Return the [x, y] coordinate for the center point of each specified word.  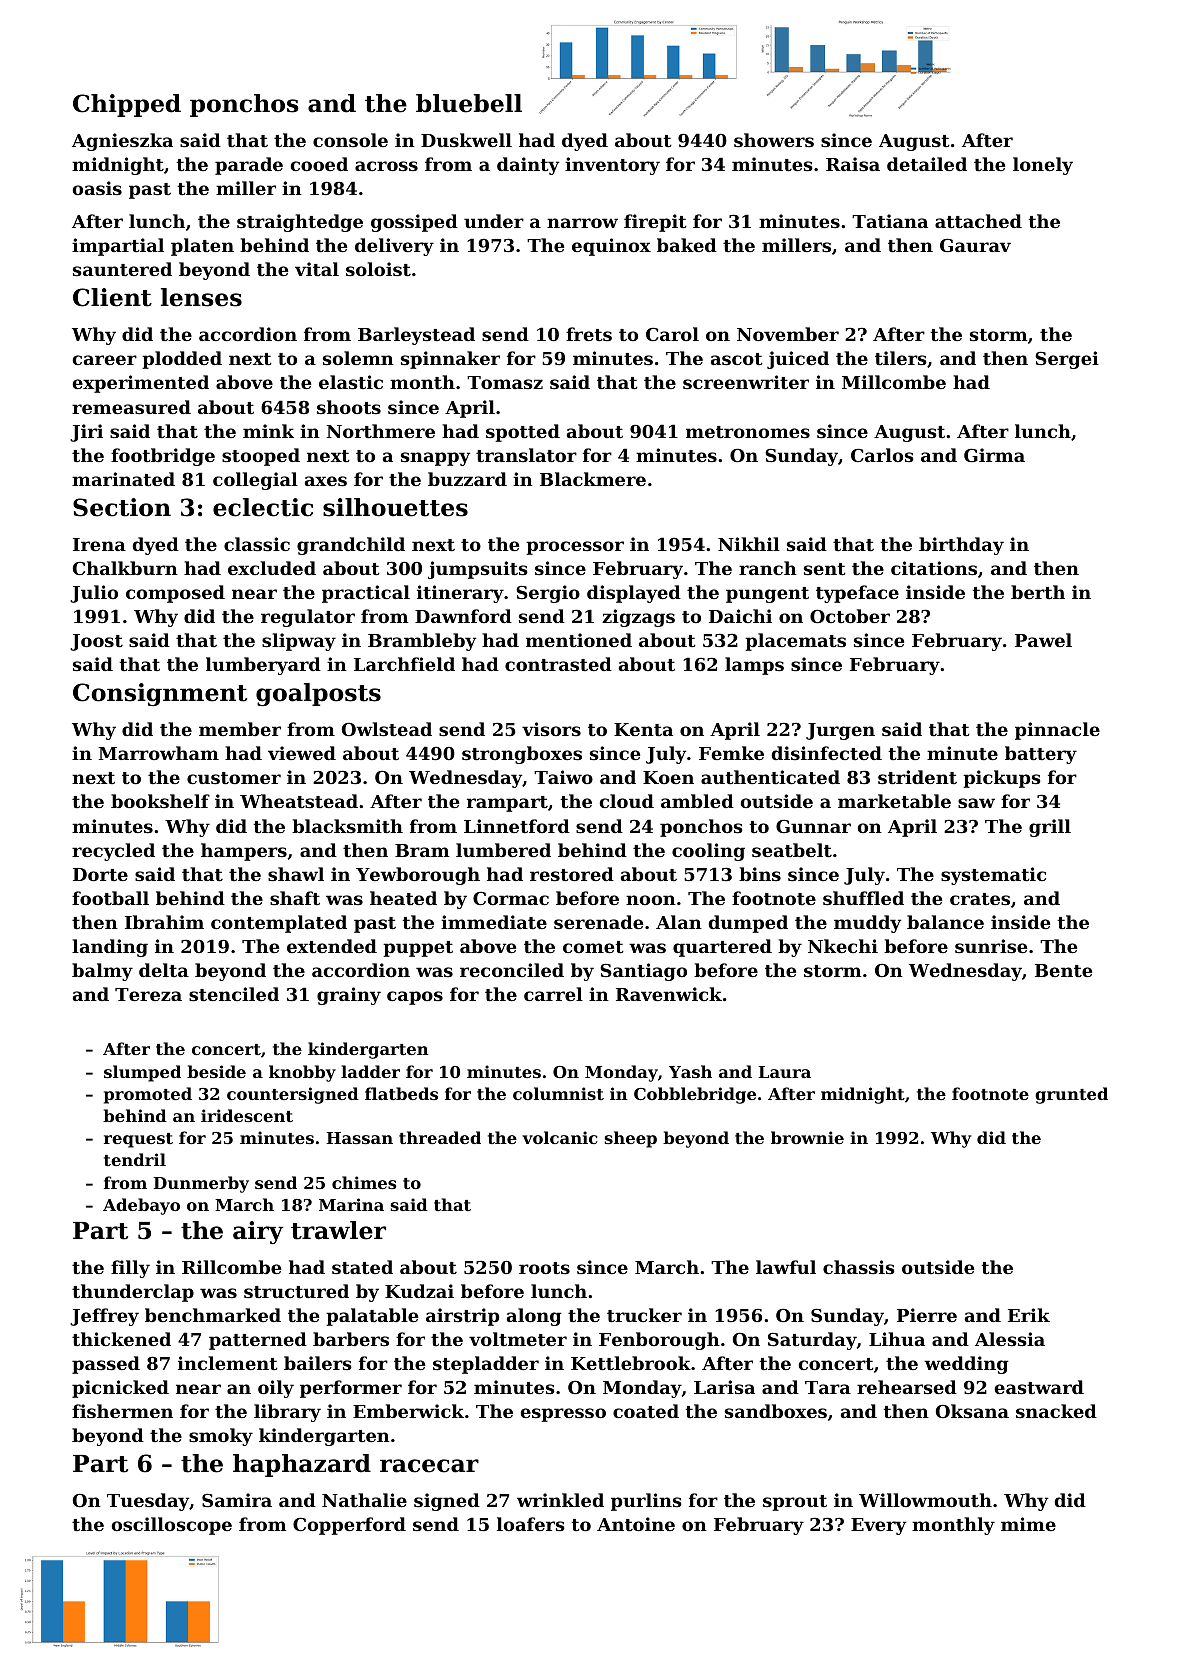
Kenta [643, 729]
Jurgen [840, 731]
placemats [795, 642]
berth [1038, 592]
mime [1028, 1524]
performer [351, 1389]
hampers [244, 852]
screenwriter [746, 382]
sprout [795, 1503]
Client [112, 297]
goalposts [318, 694]
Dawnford [463, 616]
